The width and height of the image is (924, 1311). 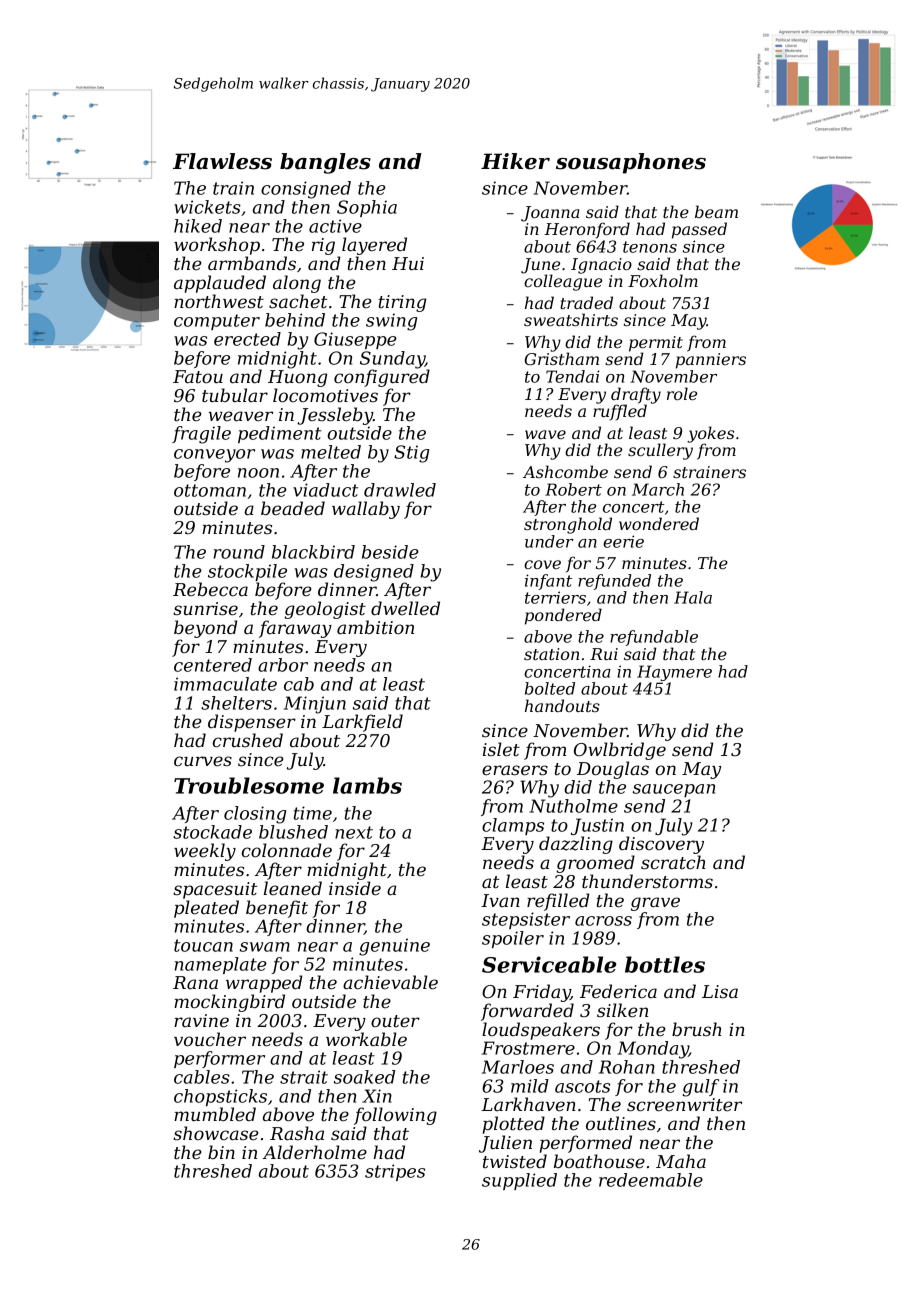 I want to click on Minjun, so click(x=315, y=705).
